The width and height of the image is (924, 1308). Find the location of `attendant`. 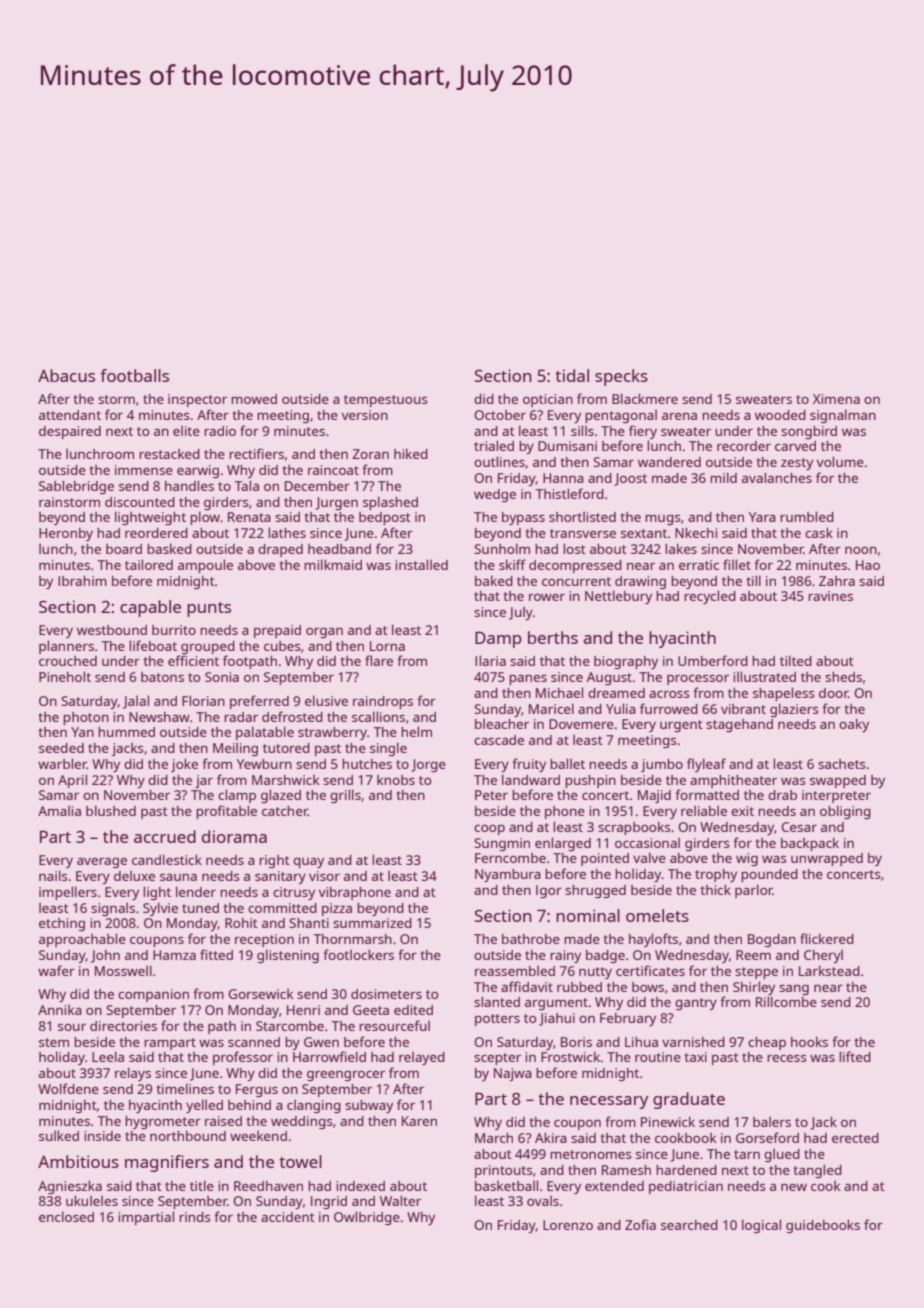

attendant is located at coordinates (70, 415).
